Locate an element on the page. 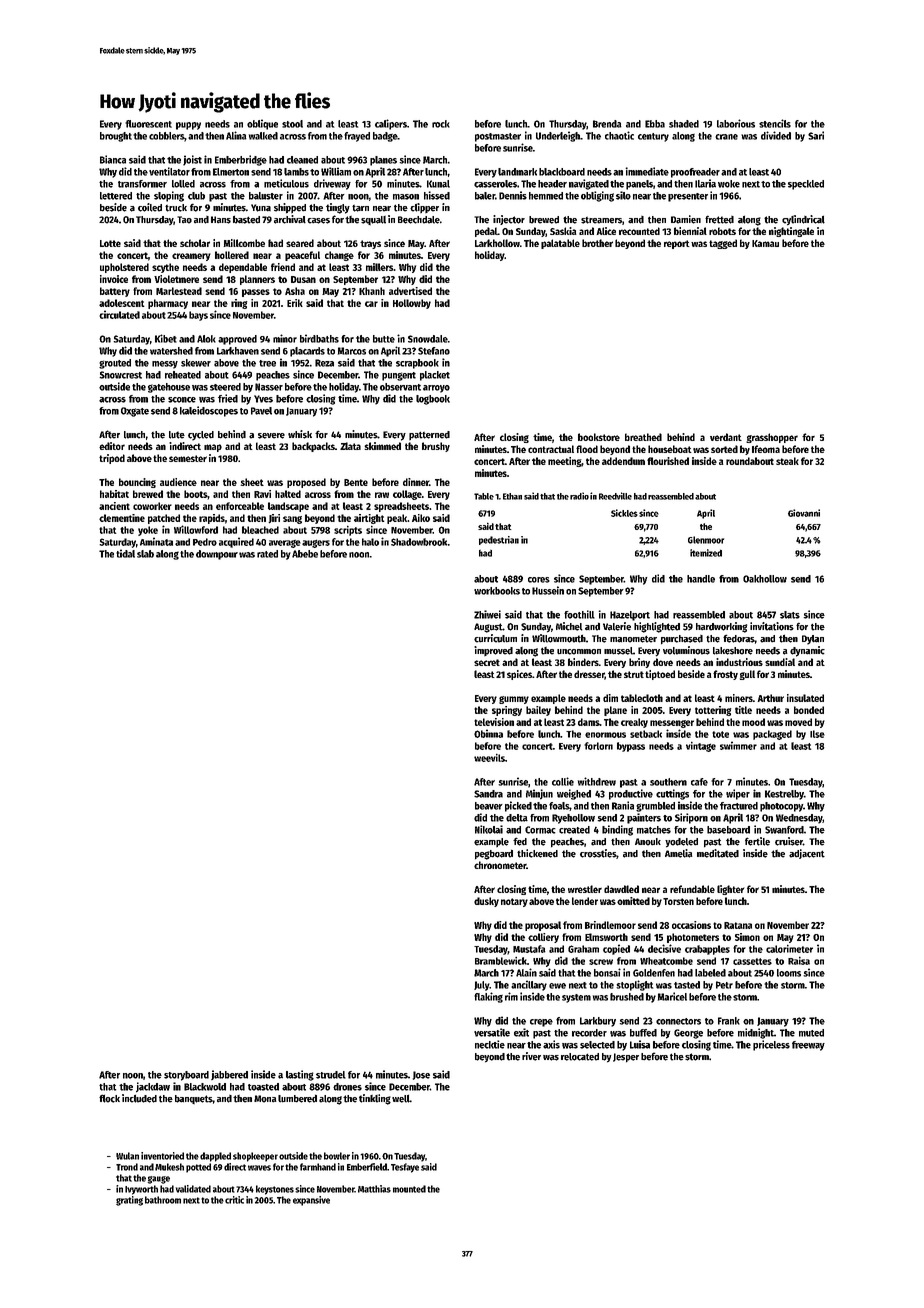 This document has height=1308, width=924. television is located at coordinates (494, 722).
